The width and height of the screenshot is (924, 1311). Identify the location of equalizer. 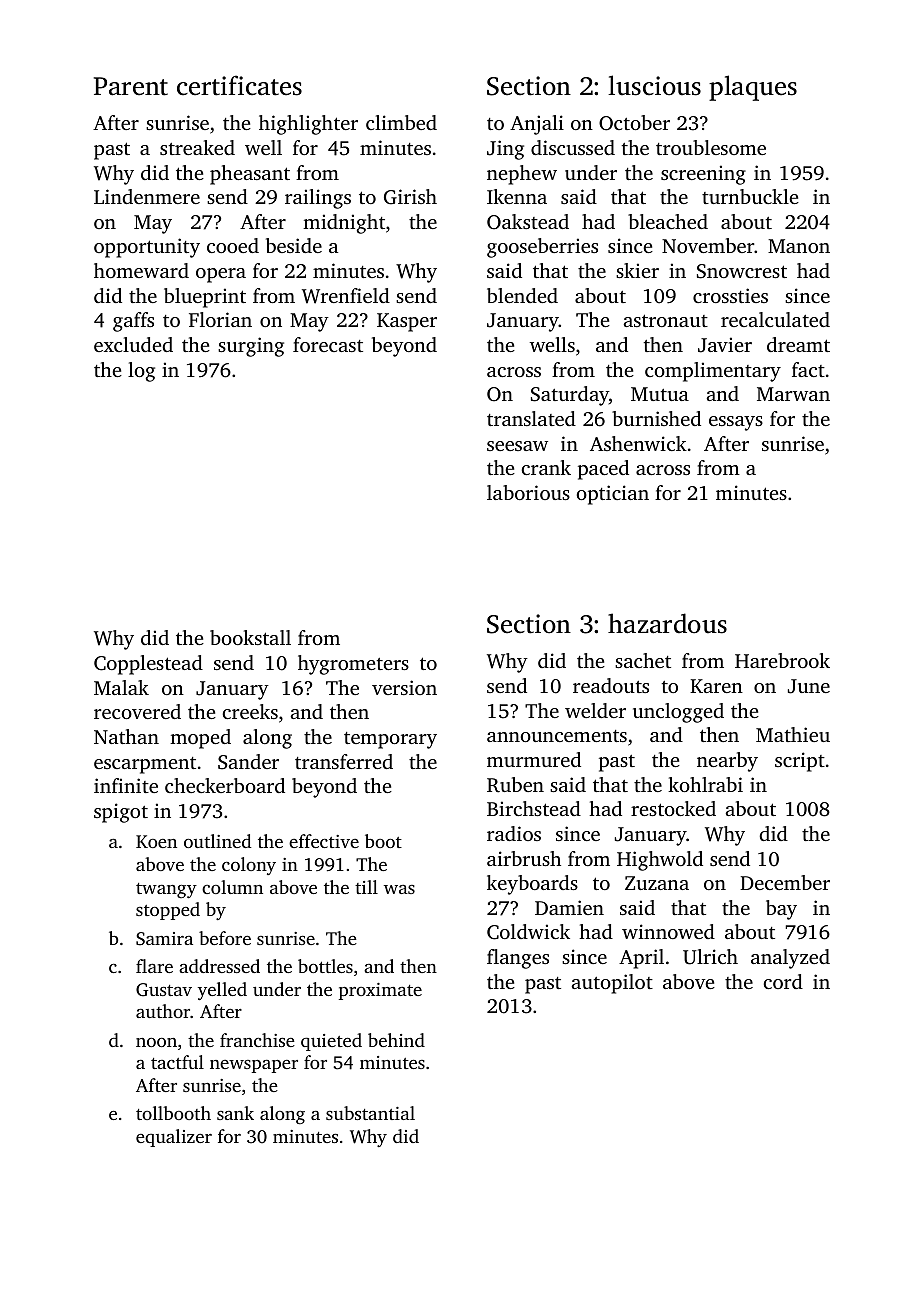
(174, 1138).
